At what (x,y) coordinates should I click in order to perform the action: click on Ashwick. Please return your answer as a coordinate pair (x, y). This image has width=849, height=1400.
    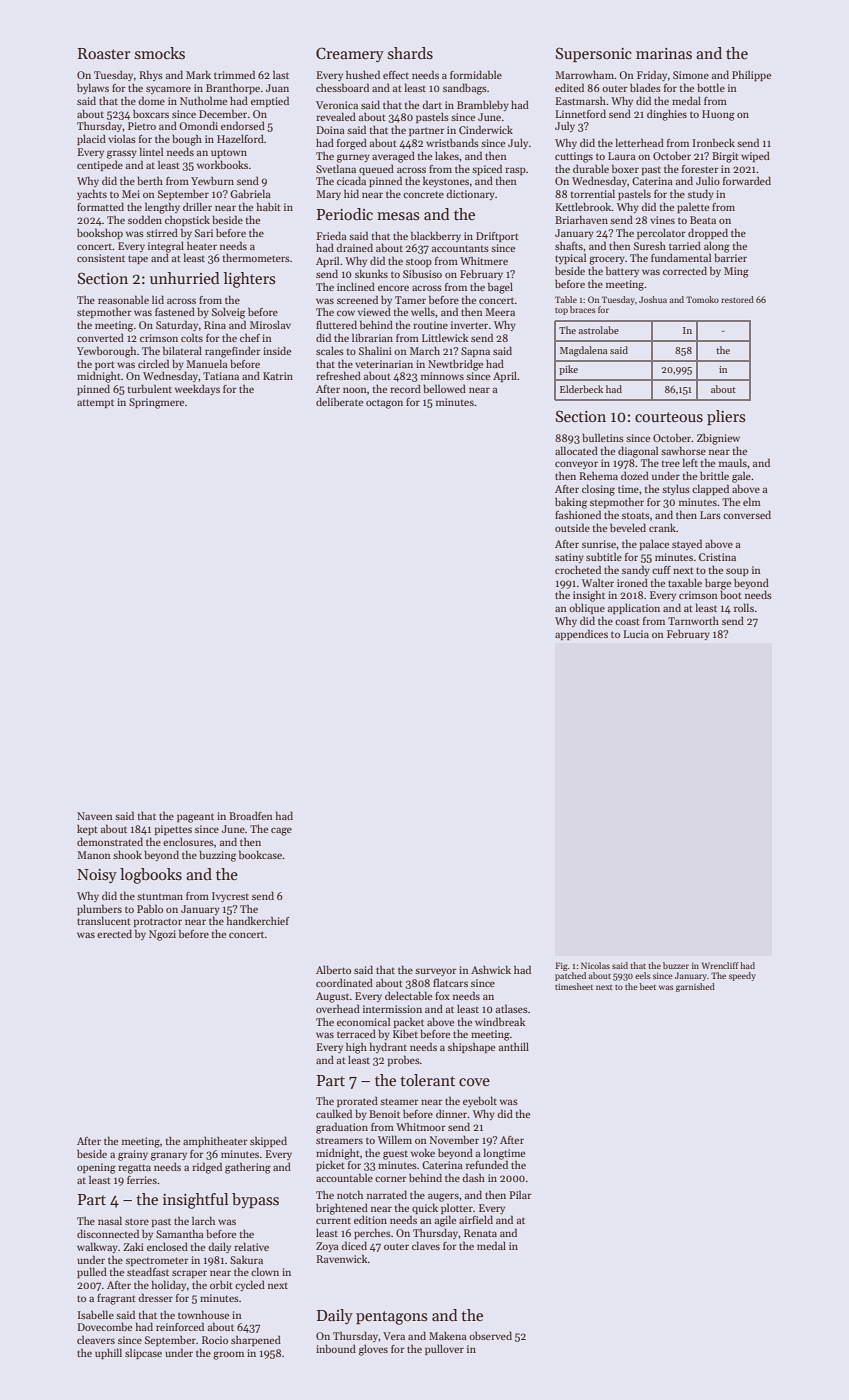
    Looking at the image, I should click on (491, 969).
